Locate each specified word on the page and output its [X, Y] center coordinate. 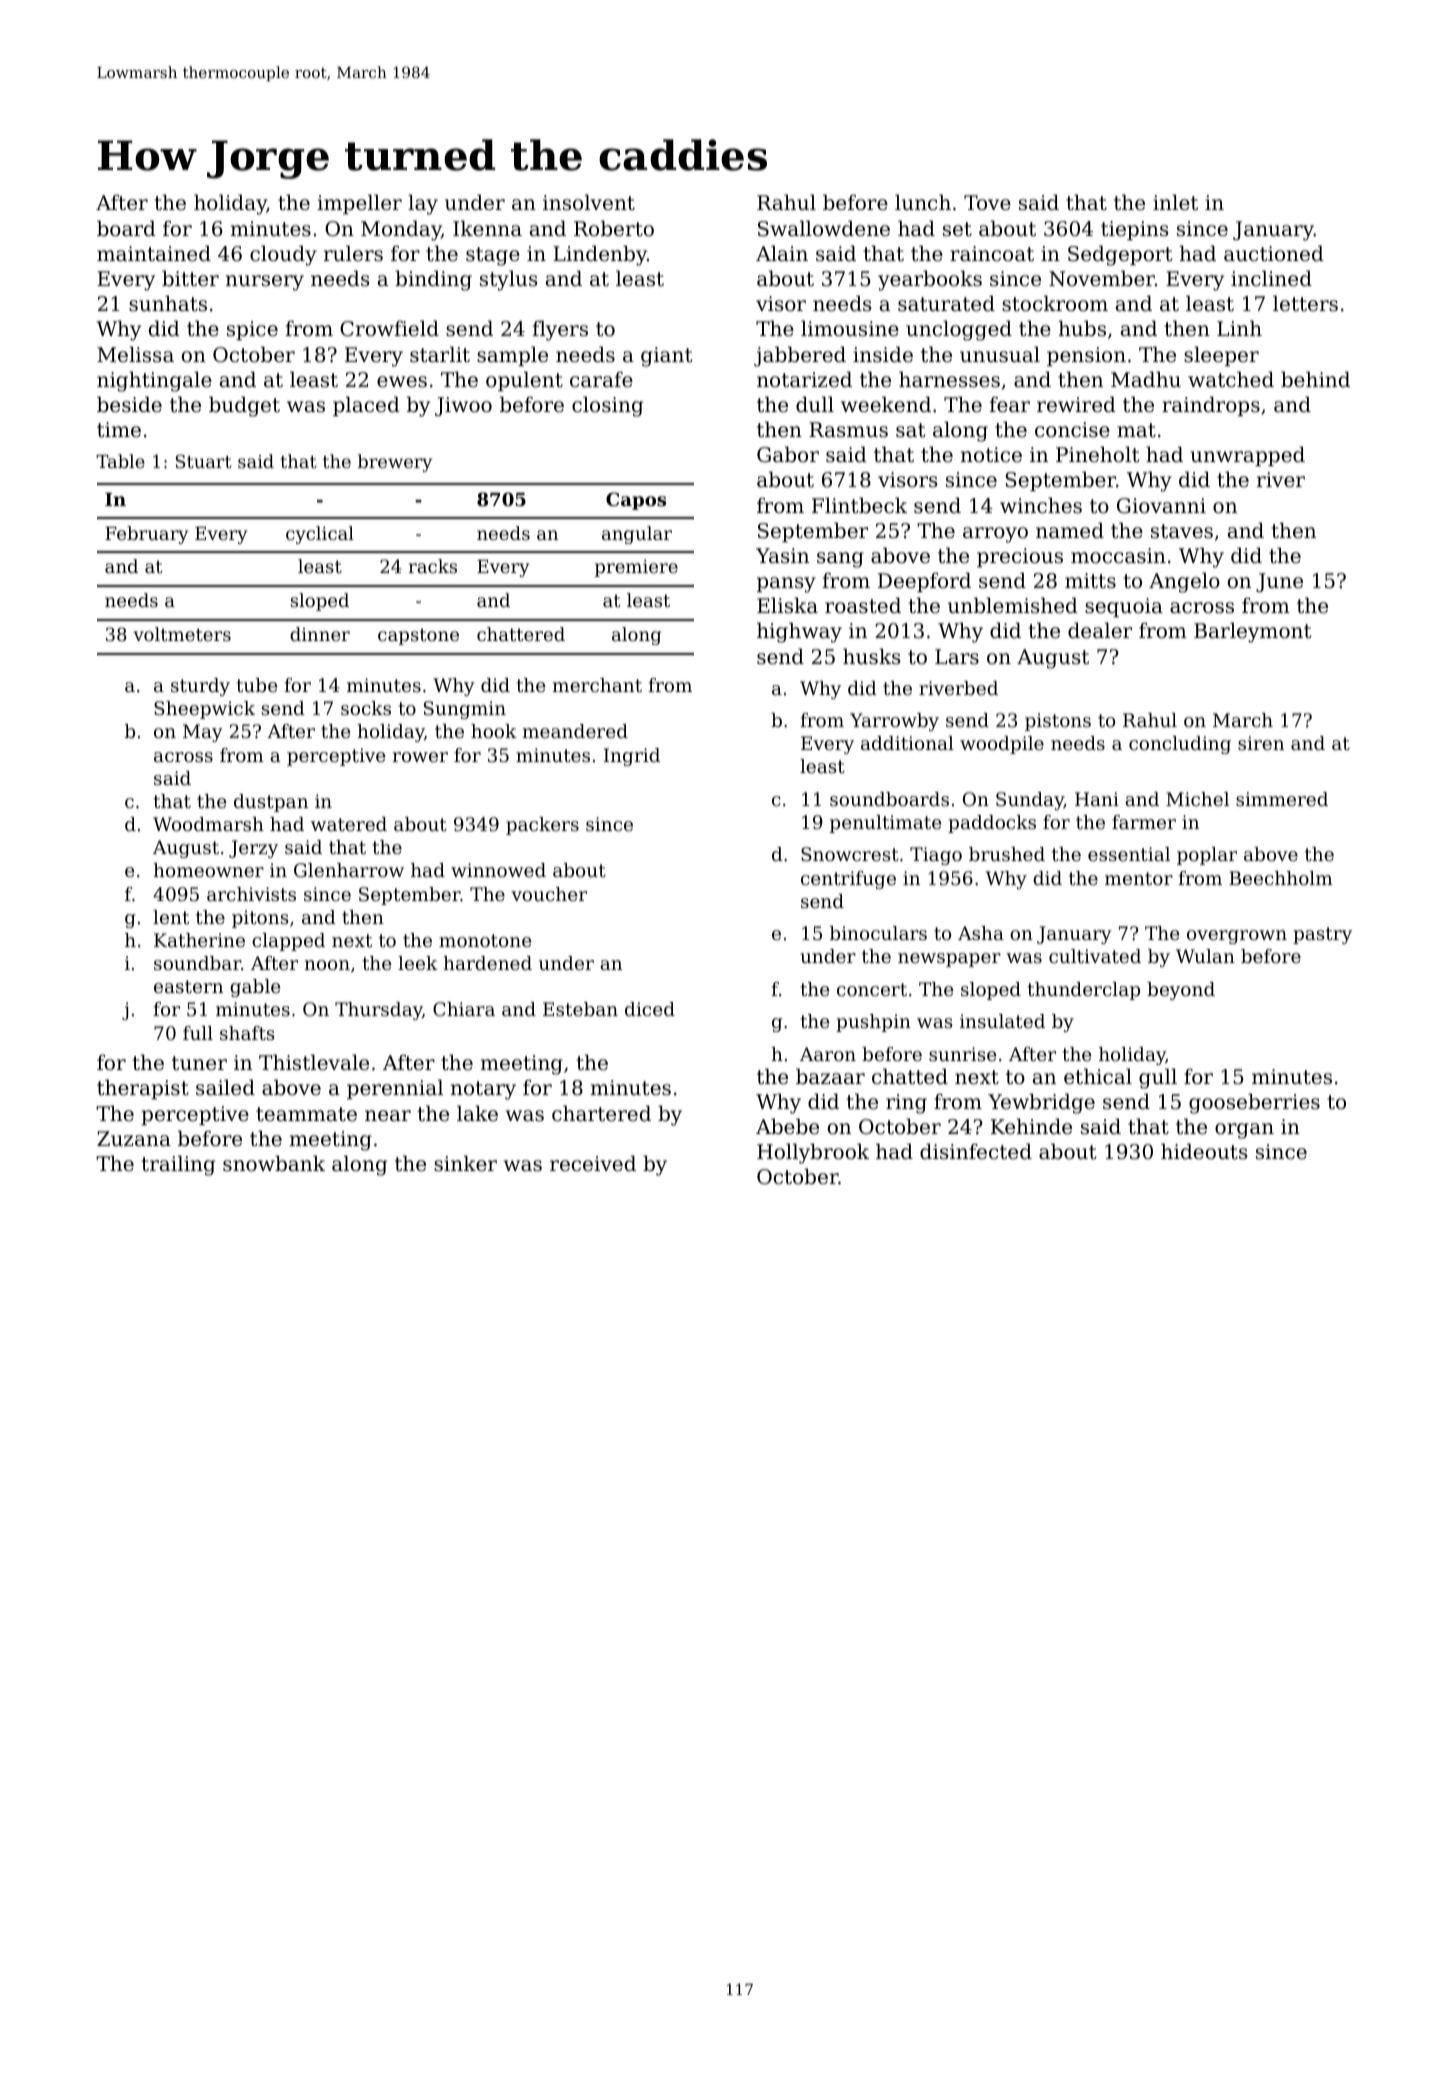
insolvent [589, 202]
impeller [359, 204]
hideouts [1204, 1151]
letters [1305, 303]
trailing [178, 1165]
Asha [981, 933]
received [593, 1163]
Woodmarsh [208, 824]
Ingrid [632, 757]
